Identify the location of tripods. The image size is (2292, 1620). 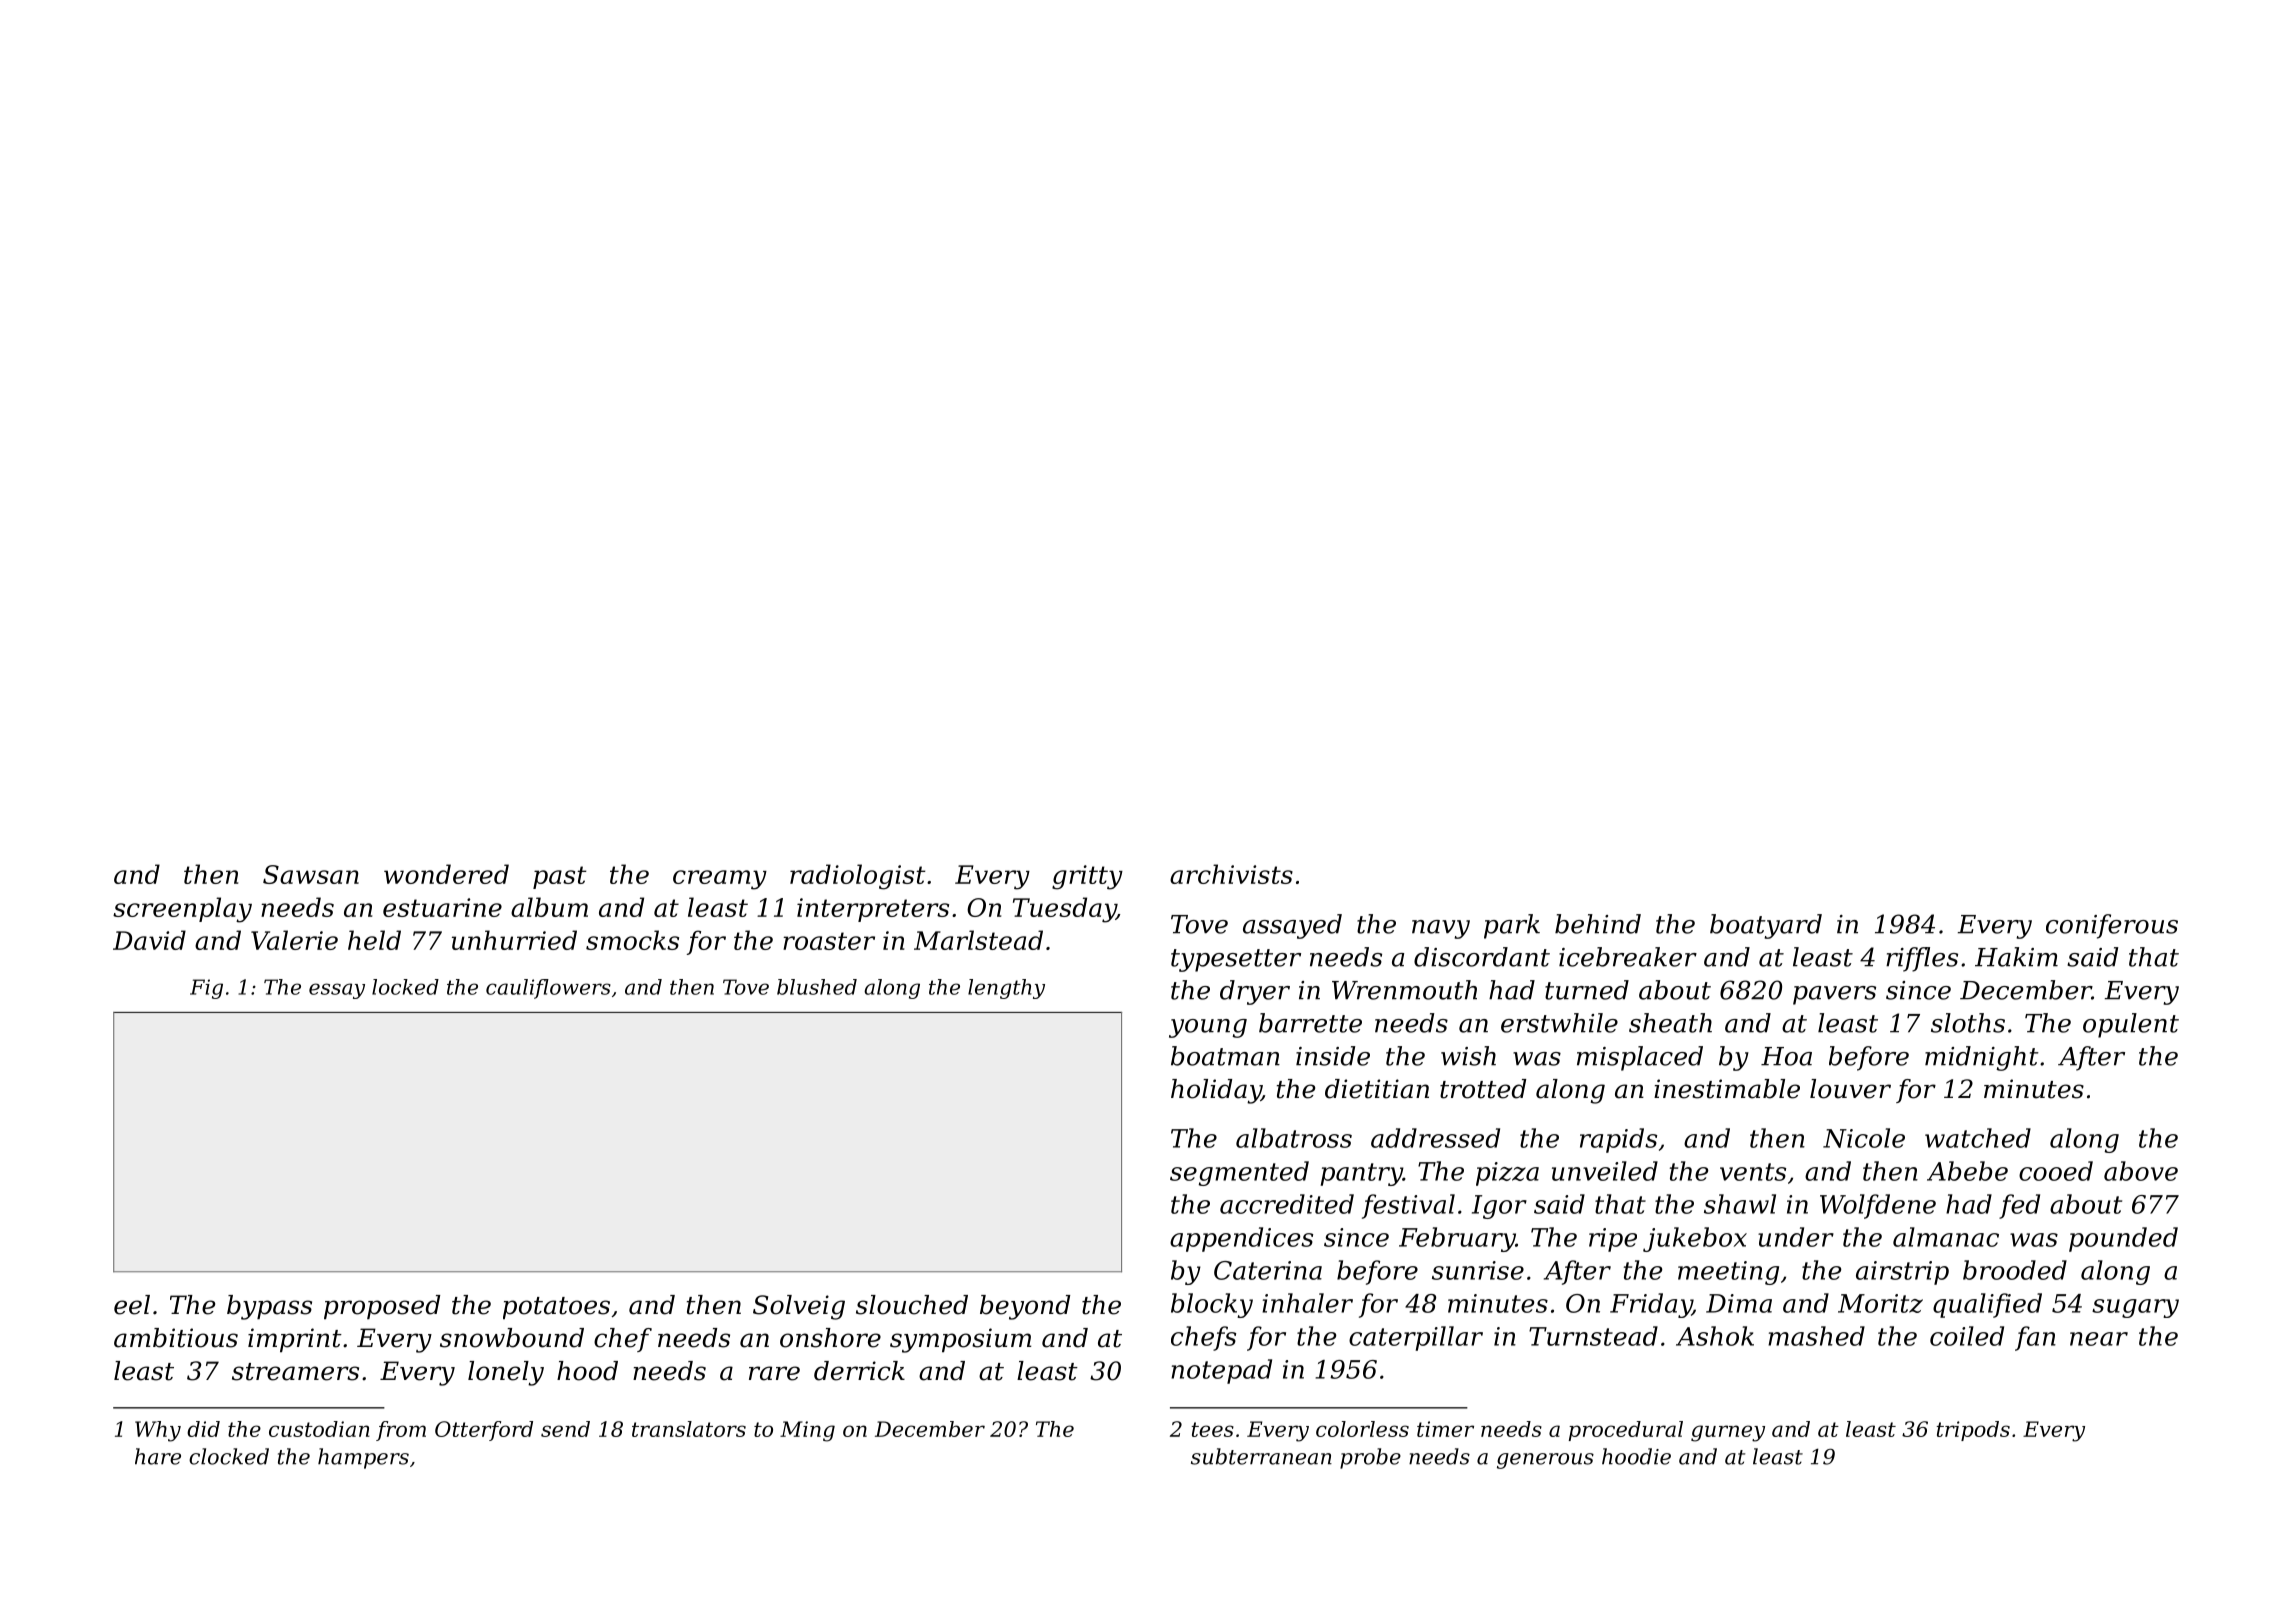
(1973, 1431).
